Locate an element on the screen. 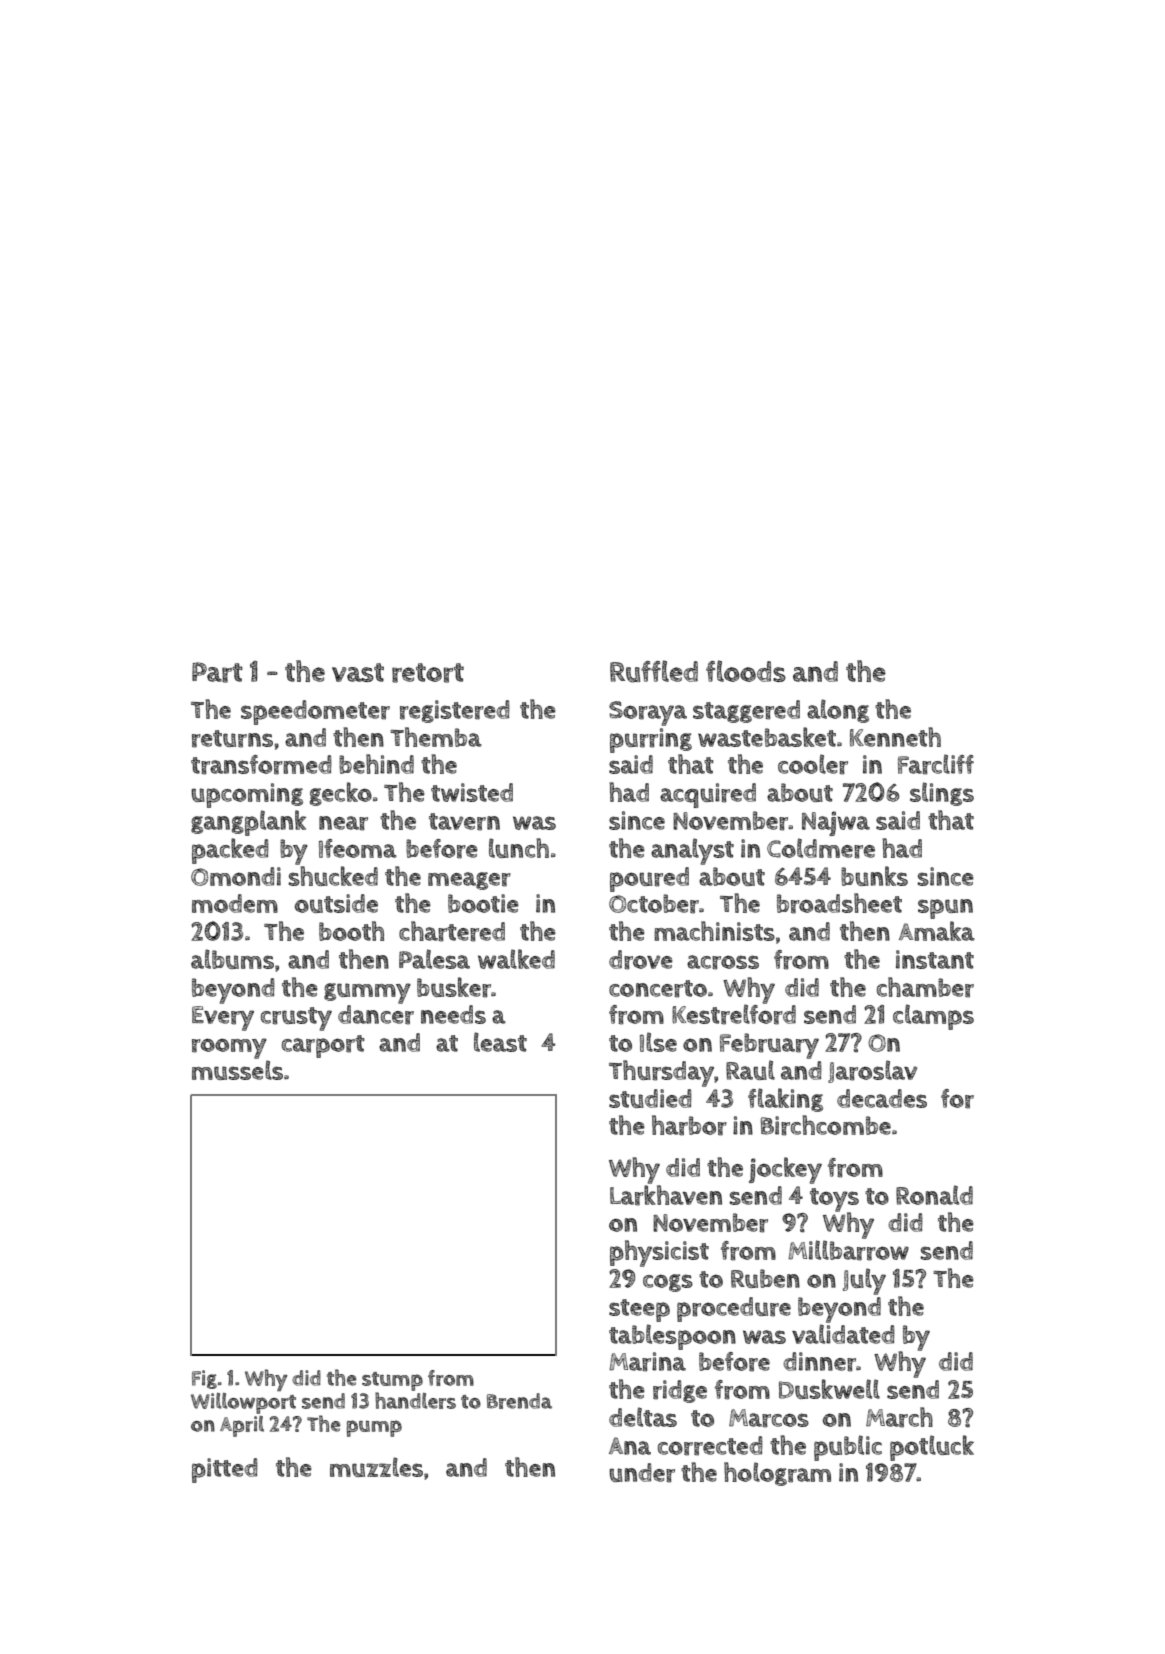  Kenneth is located at coordinates (895, 737).
